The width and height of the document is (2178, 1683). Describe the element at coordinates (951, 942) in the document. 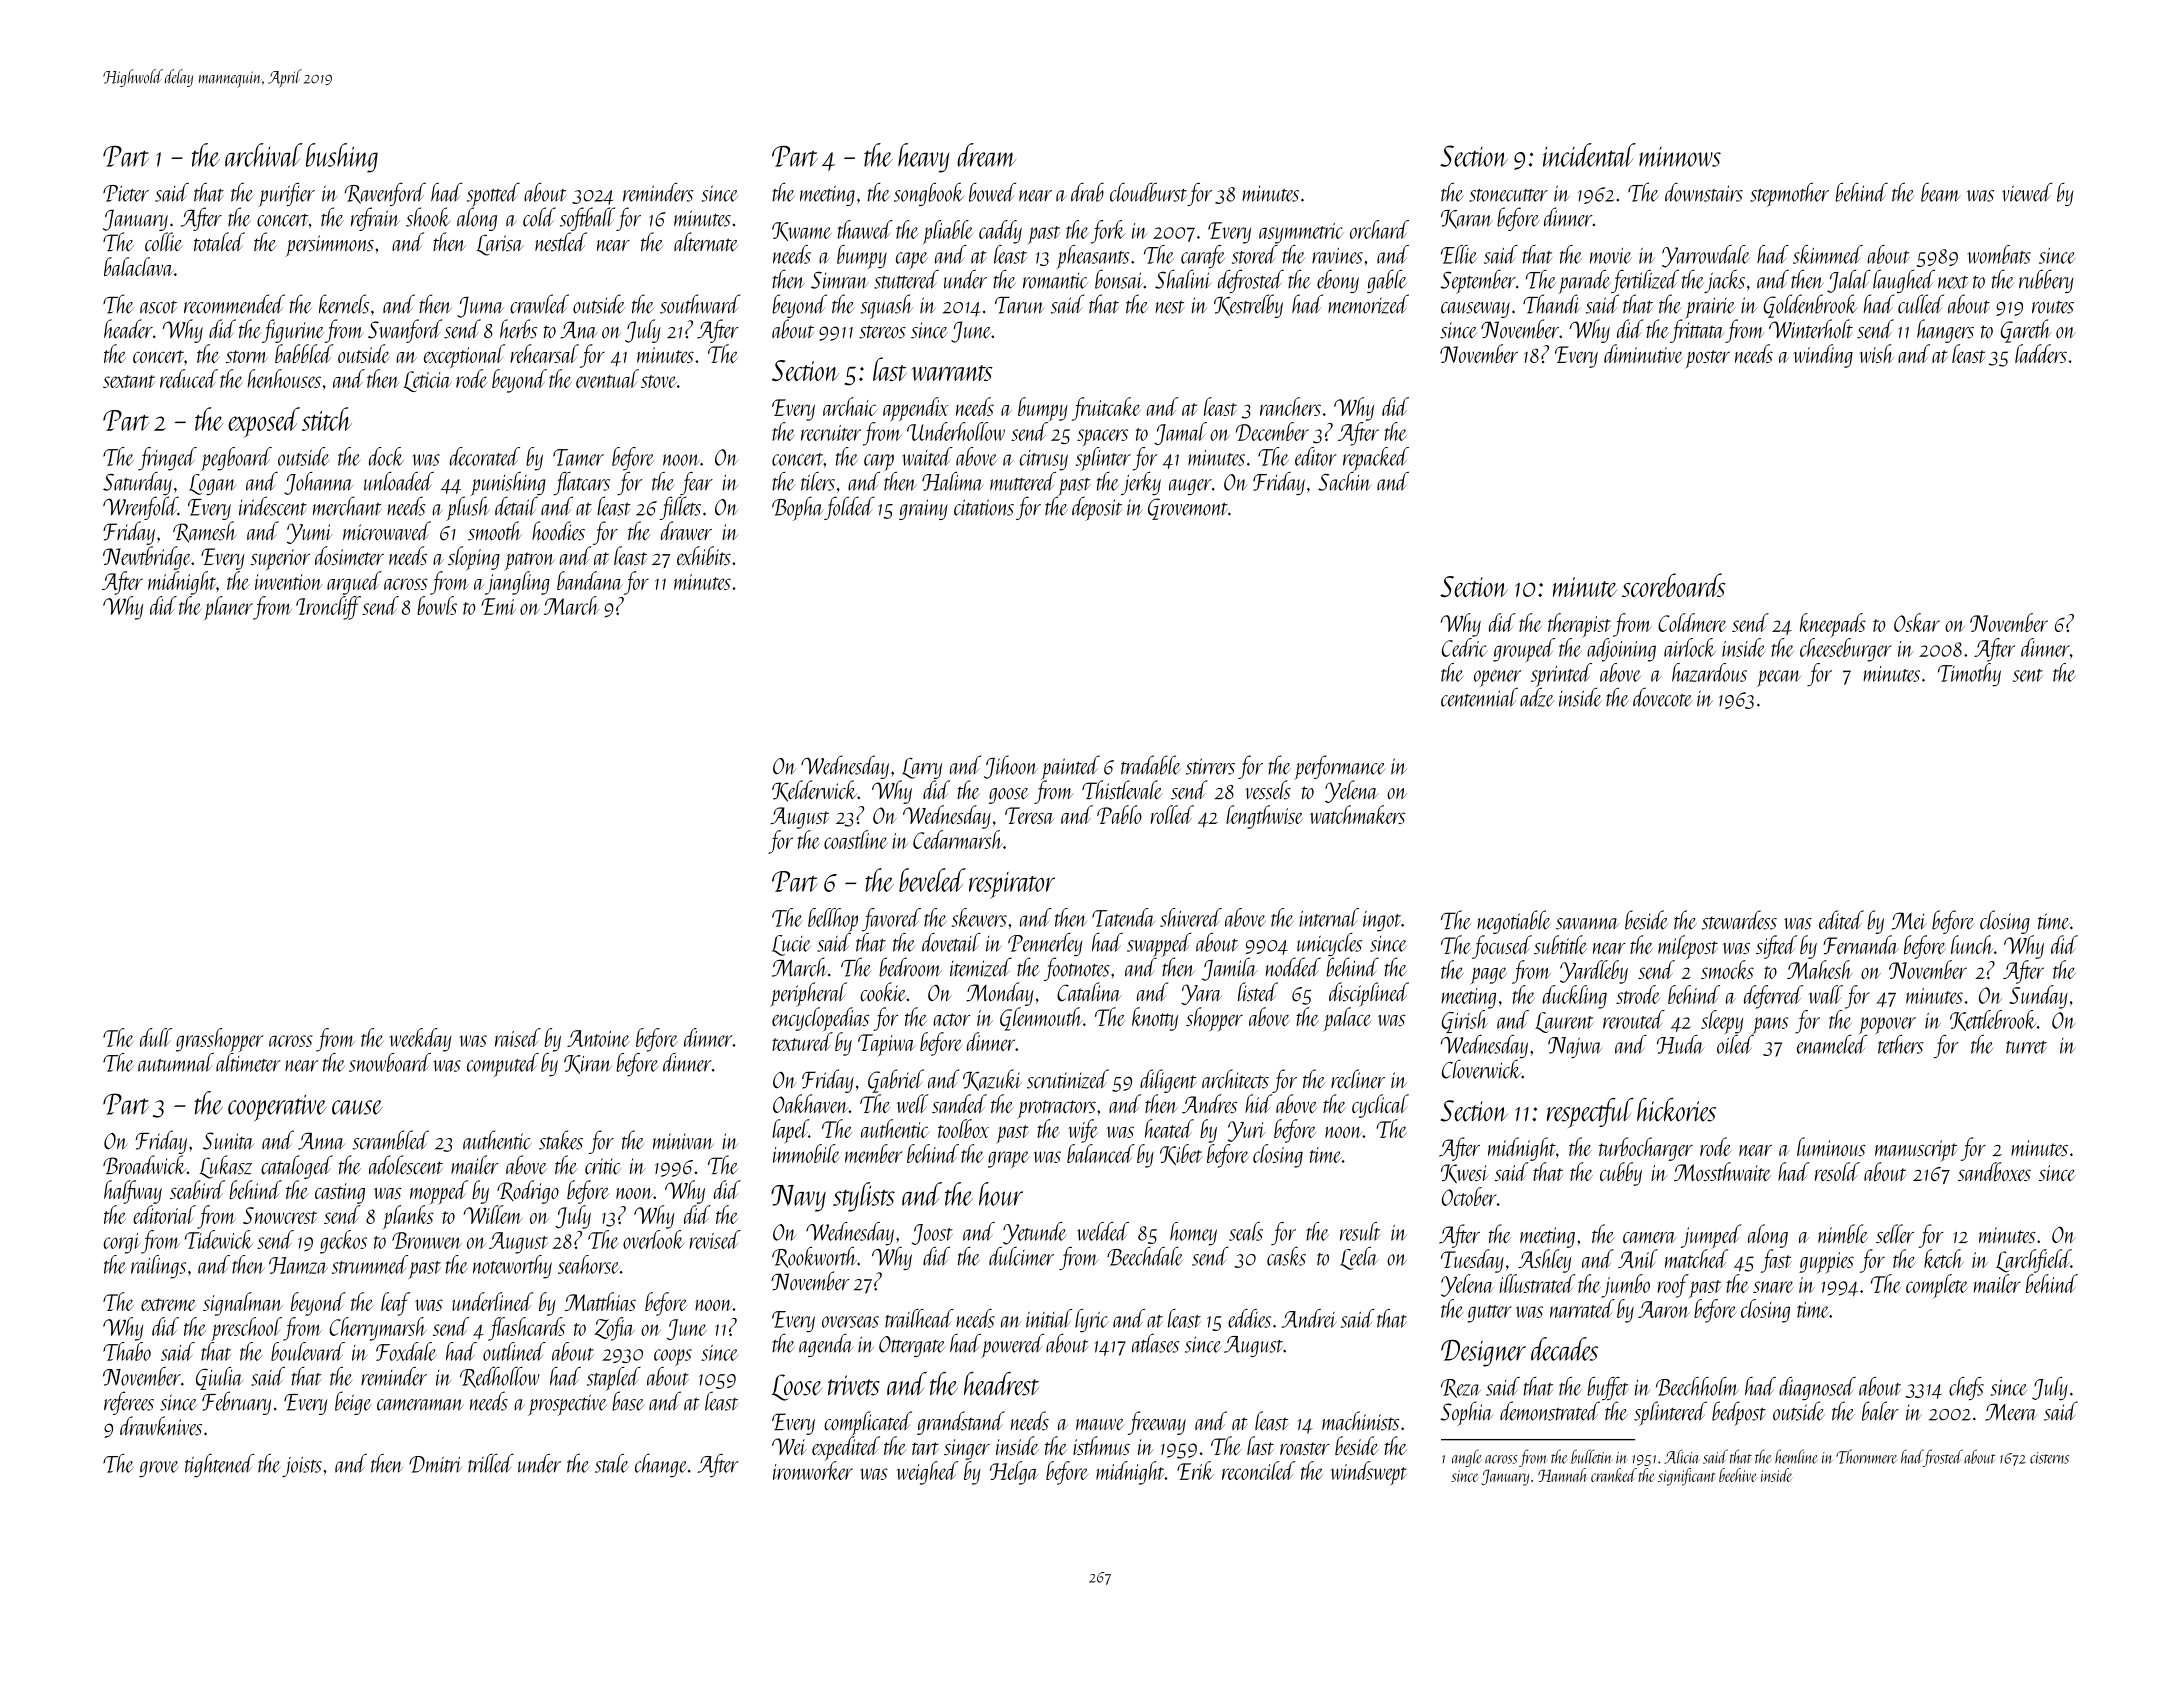

I see `dovetail` at that location.
